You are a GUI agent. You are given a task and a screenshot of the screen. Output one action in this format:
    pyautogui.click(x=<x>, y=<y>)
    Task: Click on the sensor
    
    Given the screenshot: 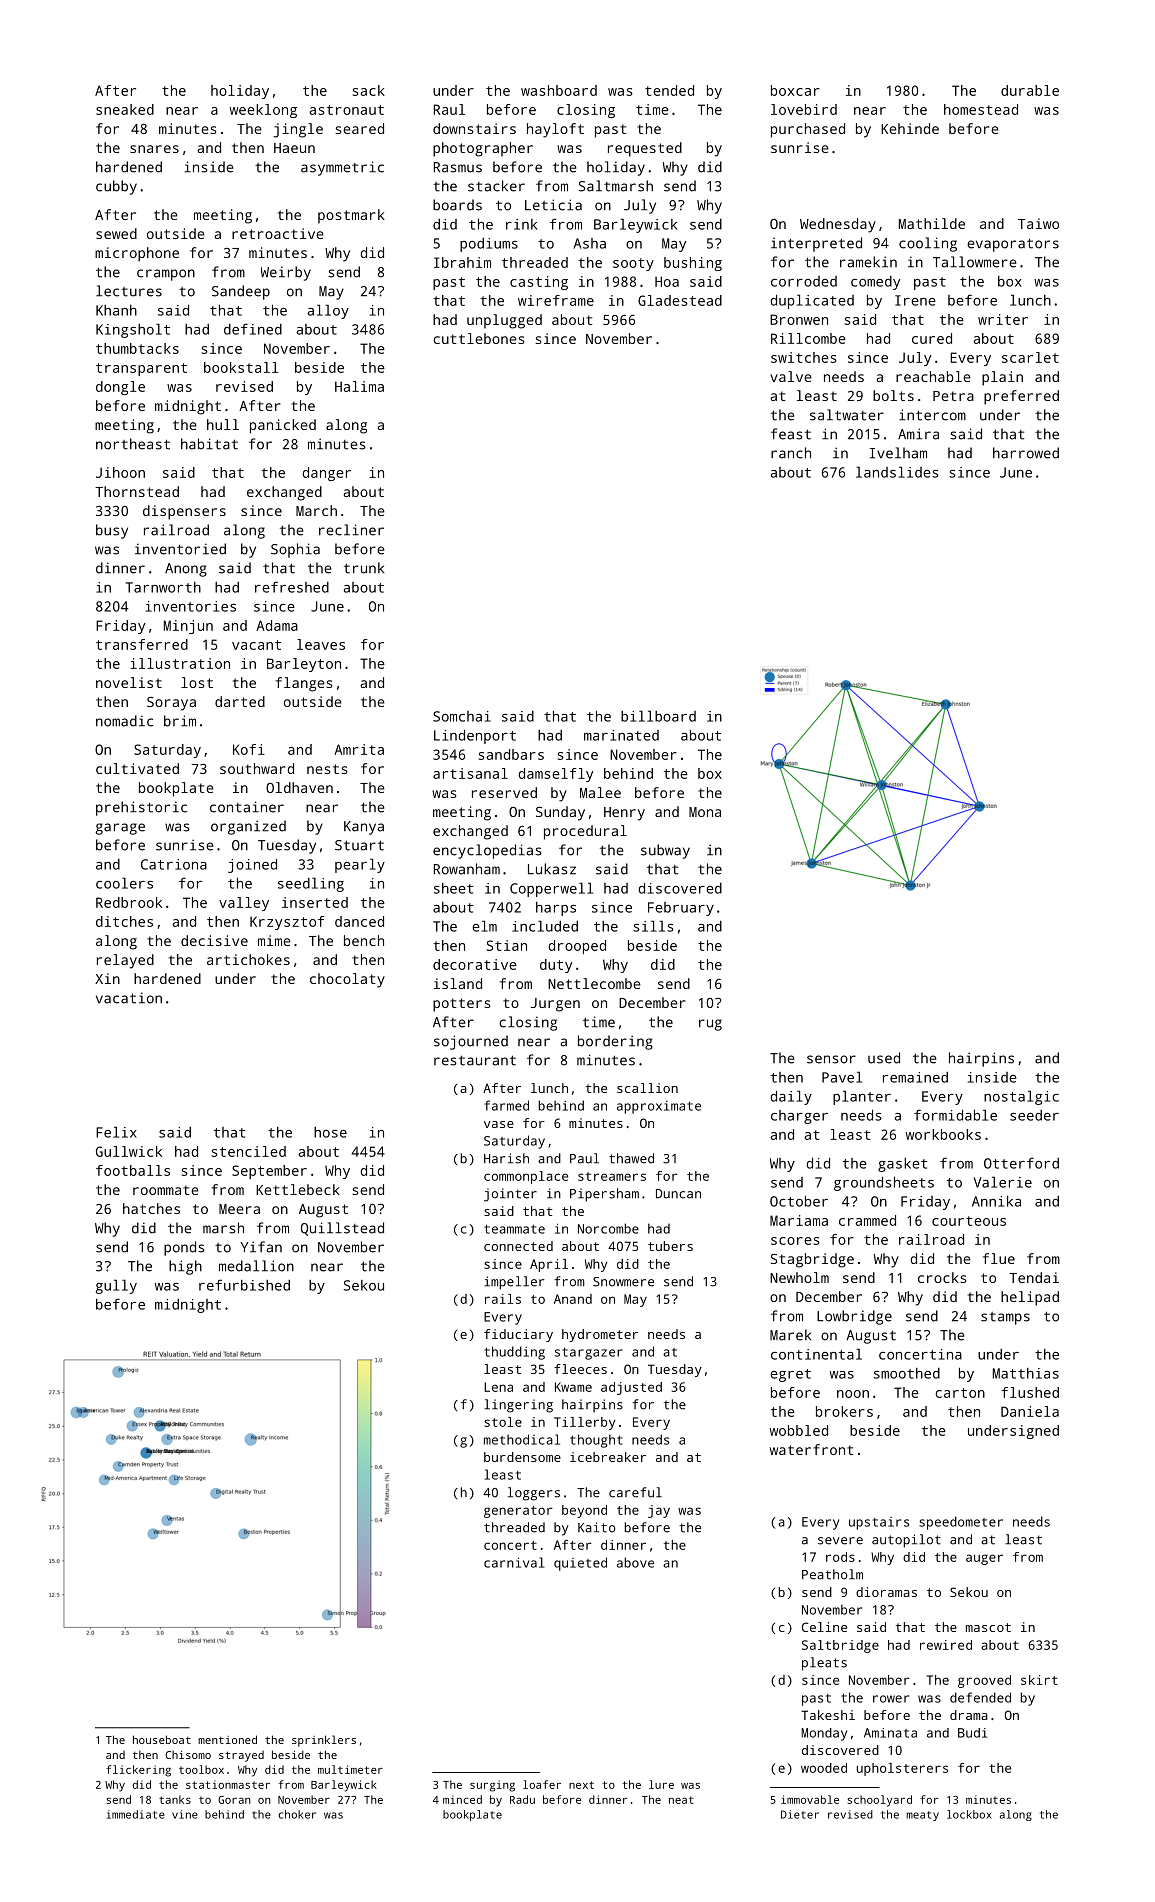 What is the action you would take?
    pyautogui.click(x=831, y=1059)
